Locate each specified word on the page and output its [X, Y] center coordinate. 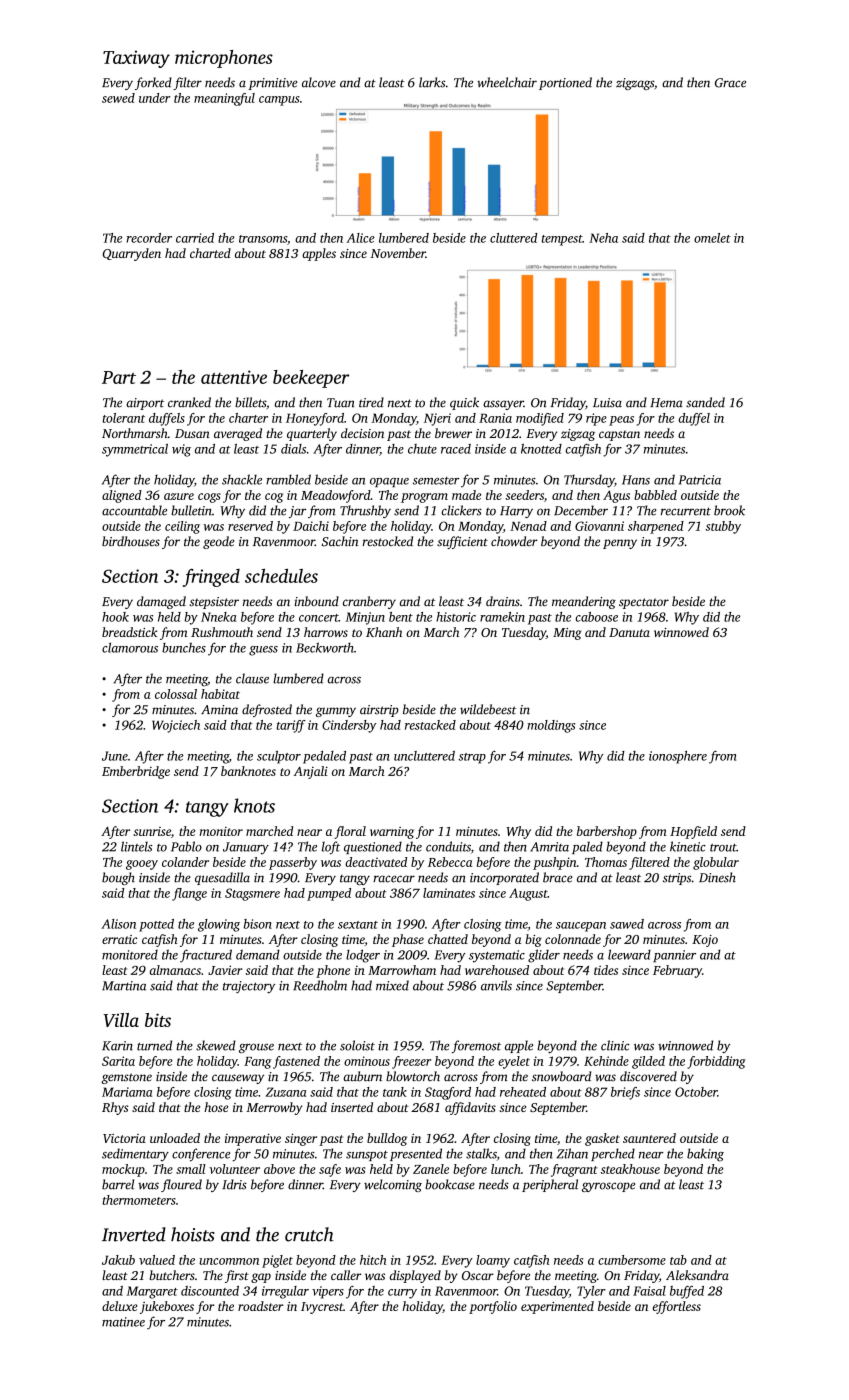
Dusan [192, 433]
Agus [616, 496]
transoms [263, 239]
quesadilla [222, 878]
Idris [234, 1184]
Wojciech [176, 726]
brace [557, 877]
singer [301, 1139]
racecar [394, 879]
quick [464, 403]
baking [705, 1155]
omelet [712, 238]
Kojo [705, 941]
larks [432, 82]
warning [392, 833]
